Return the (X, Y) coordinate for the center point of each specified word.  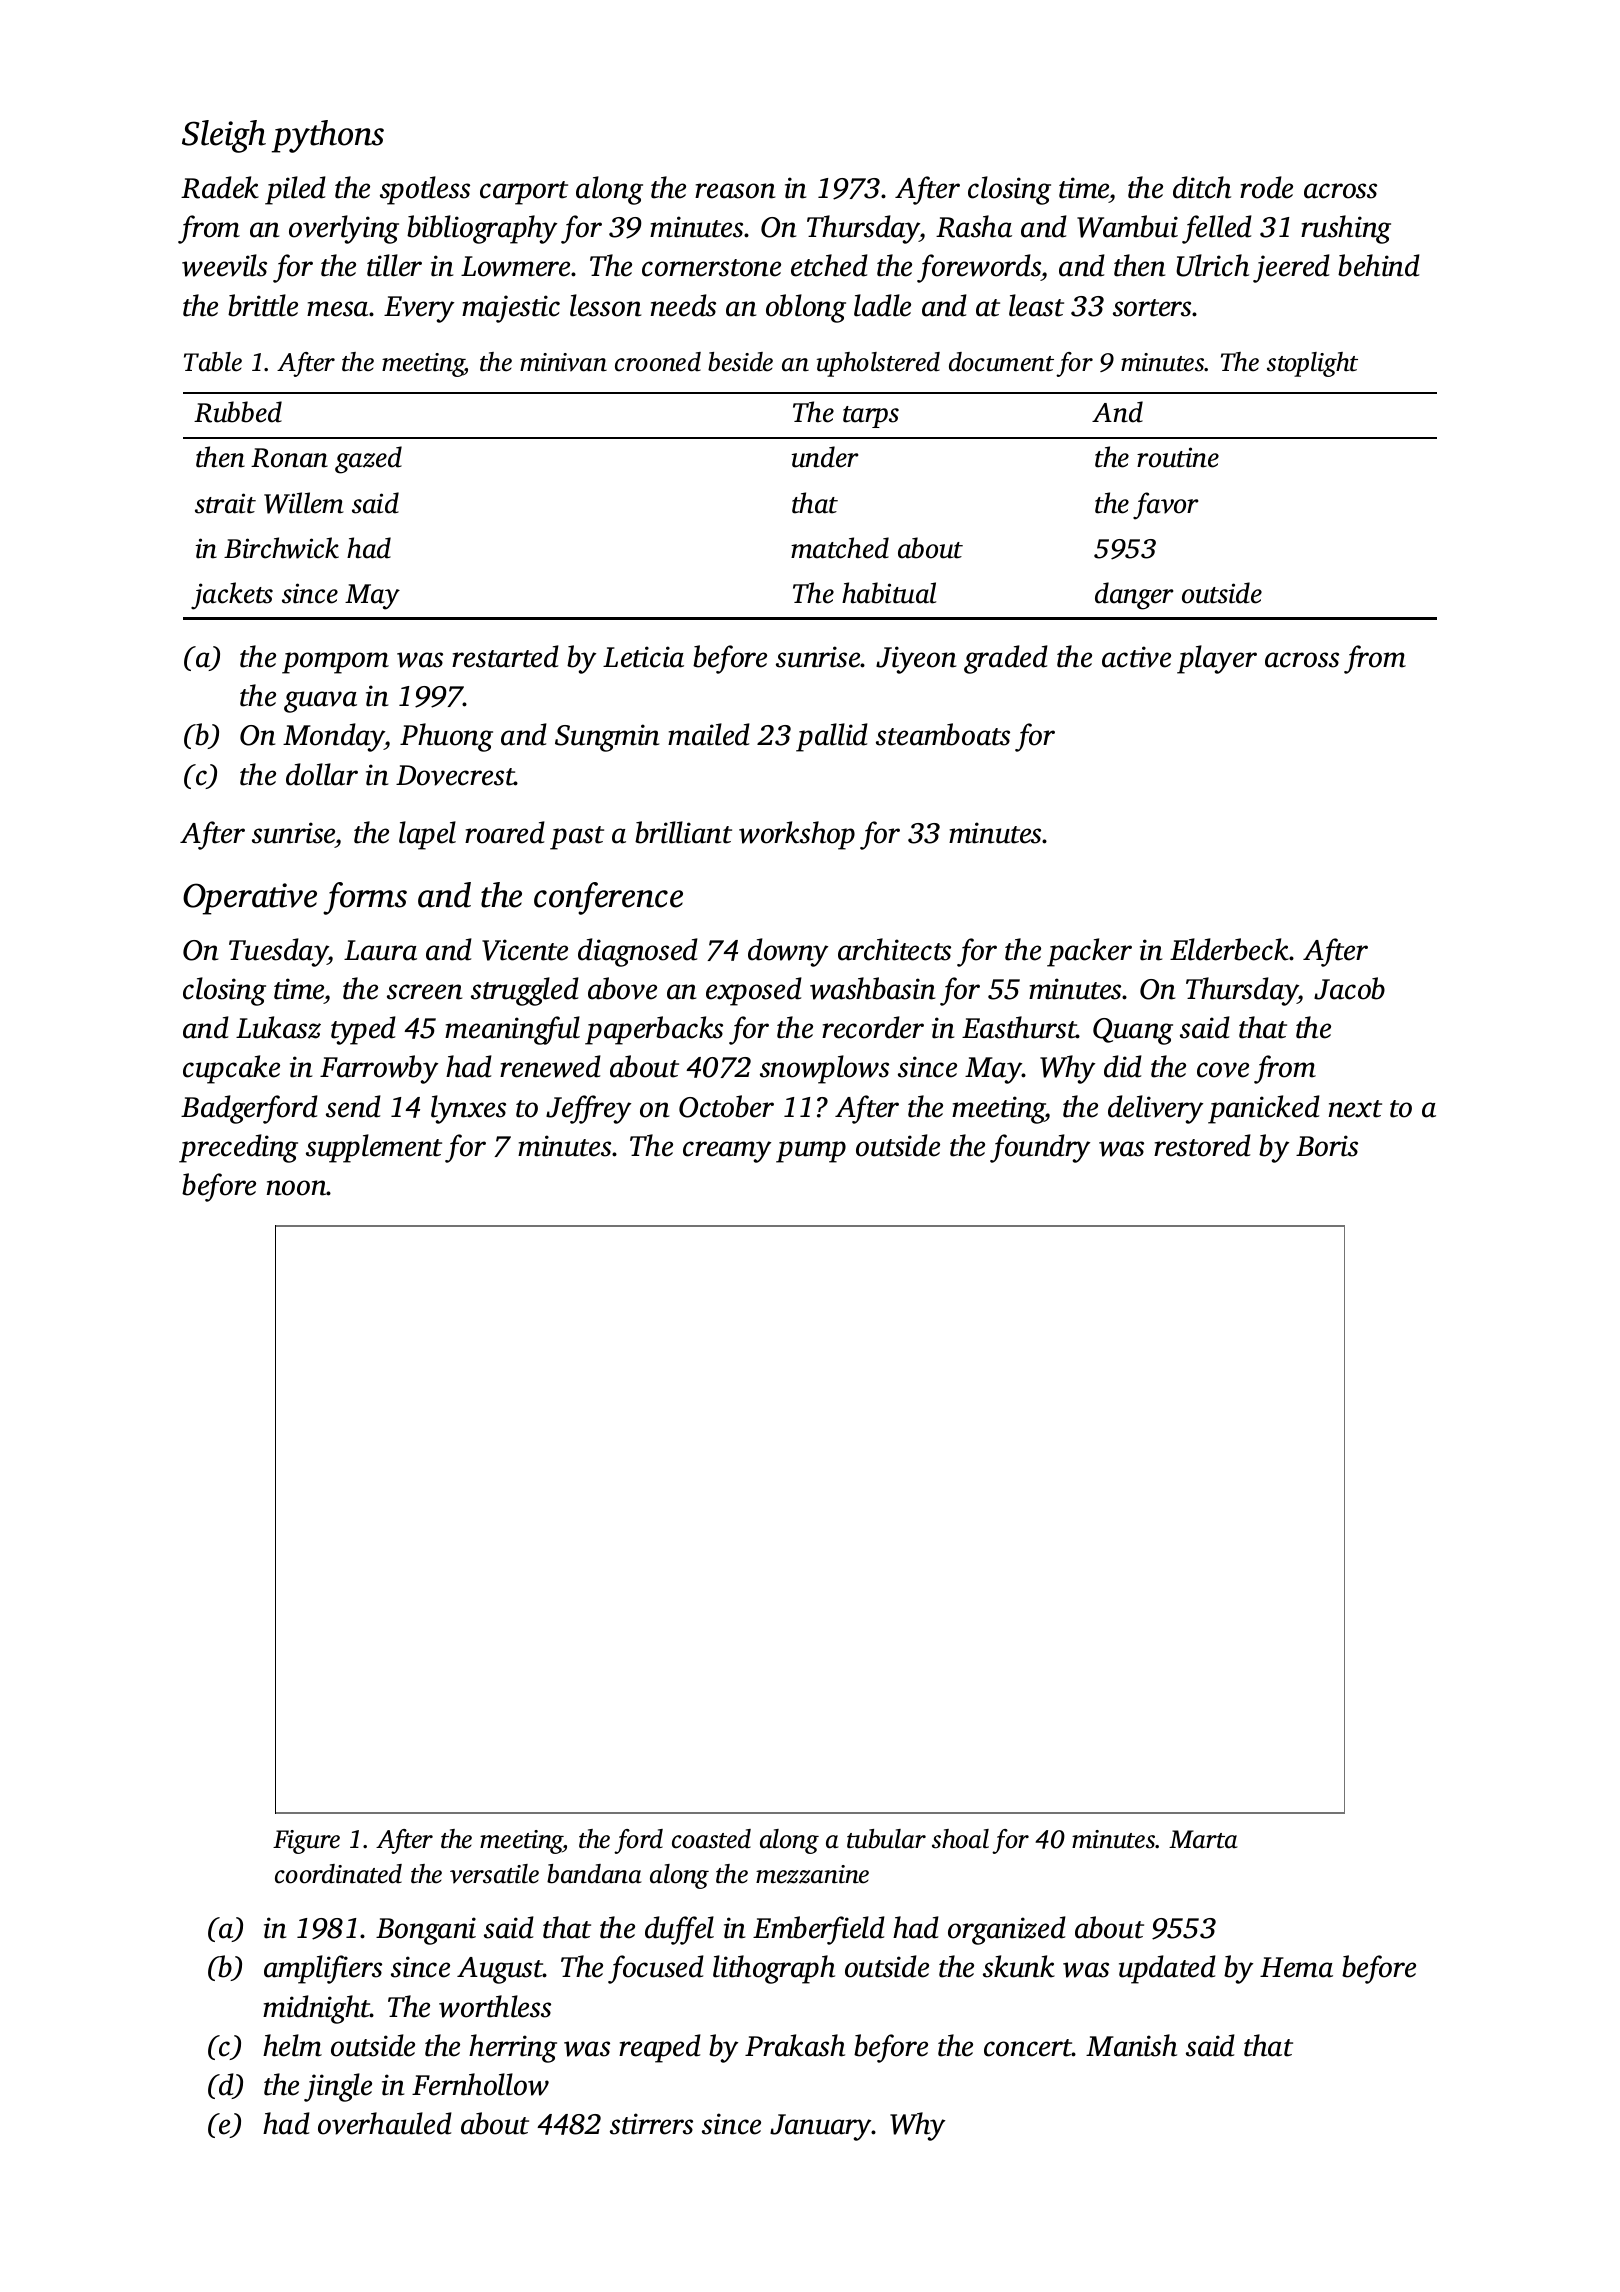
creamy (727, 1152)
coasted (711, 1839)
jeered (1291, 268)
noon (297, 1188)
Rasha (974, 226)
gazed (368, 460)
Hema (1296, 1967)
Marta (1203, 1839)
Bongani (426, 1931)
